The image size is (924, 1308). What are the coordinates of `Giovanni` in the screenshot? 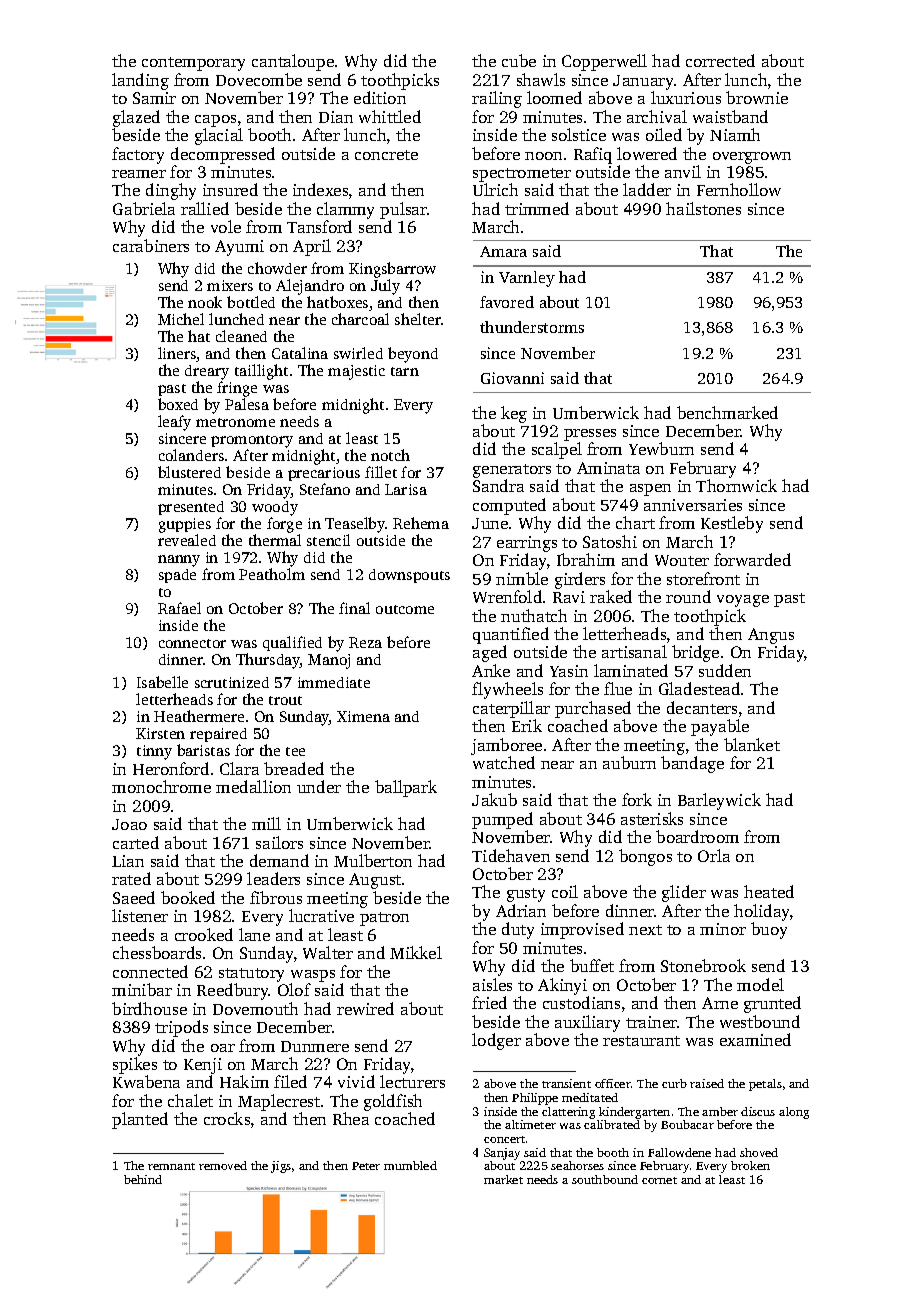 It's located at (512, 378).
